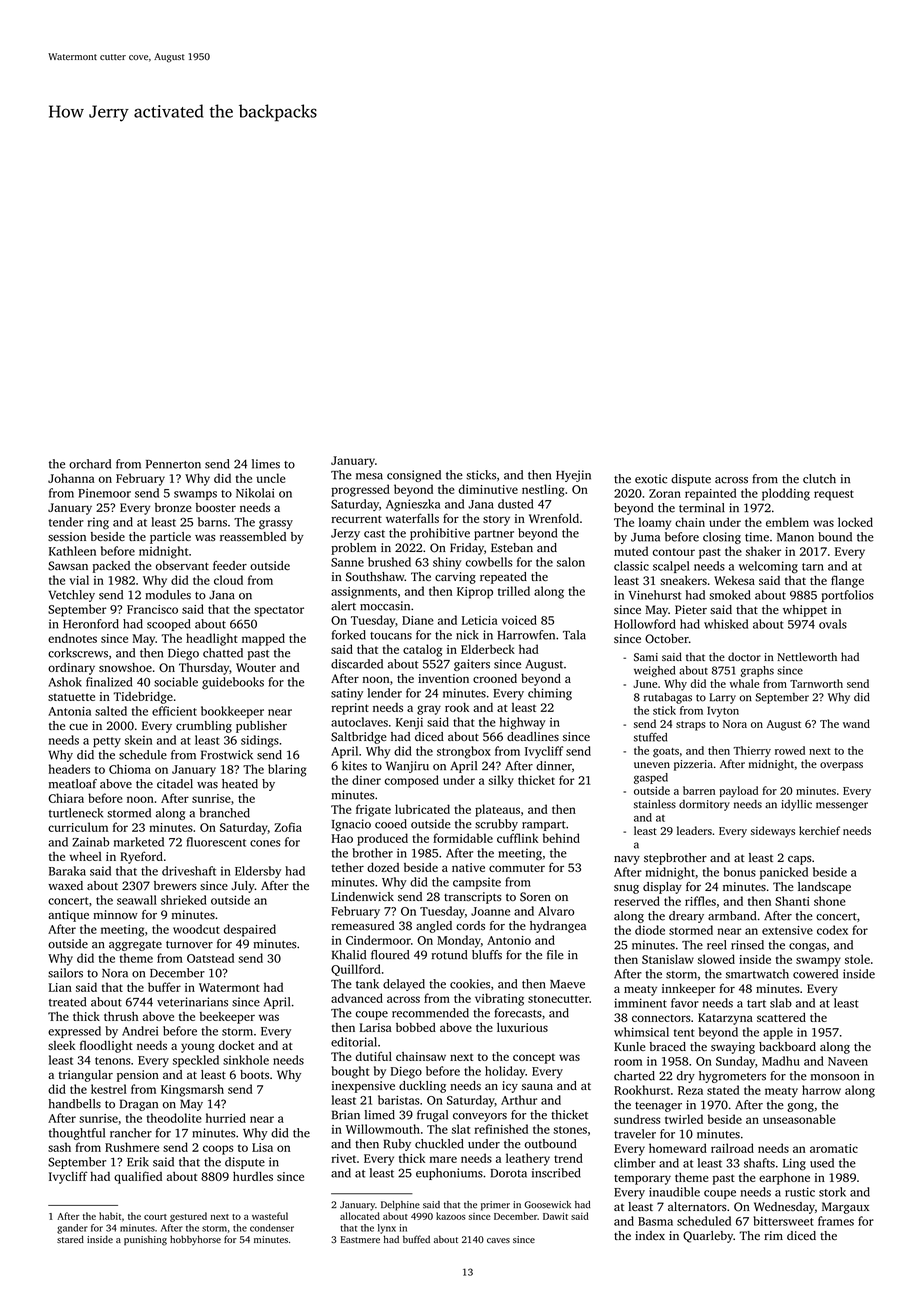  Describe the element at coordinates (554, 518) in the image. I see `Wrenfold` at that location.
